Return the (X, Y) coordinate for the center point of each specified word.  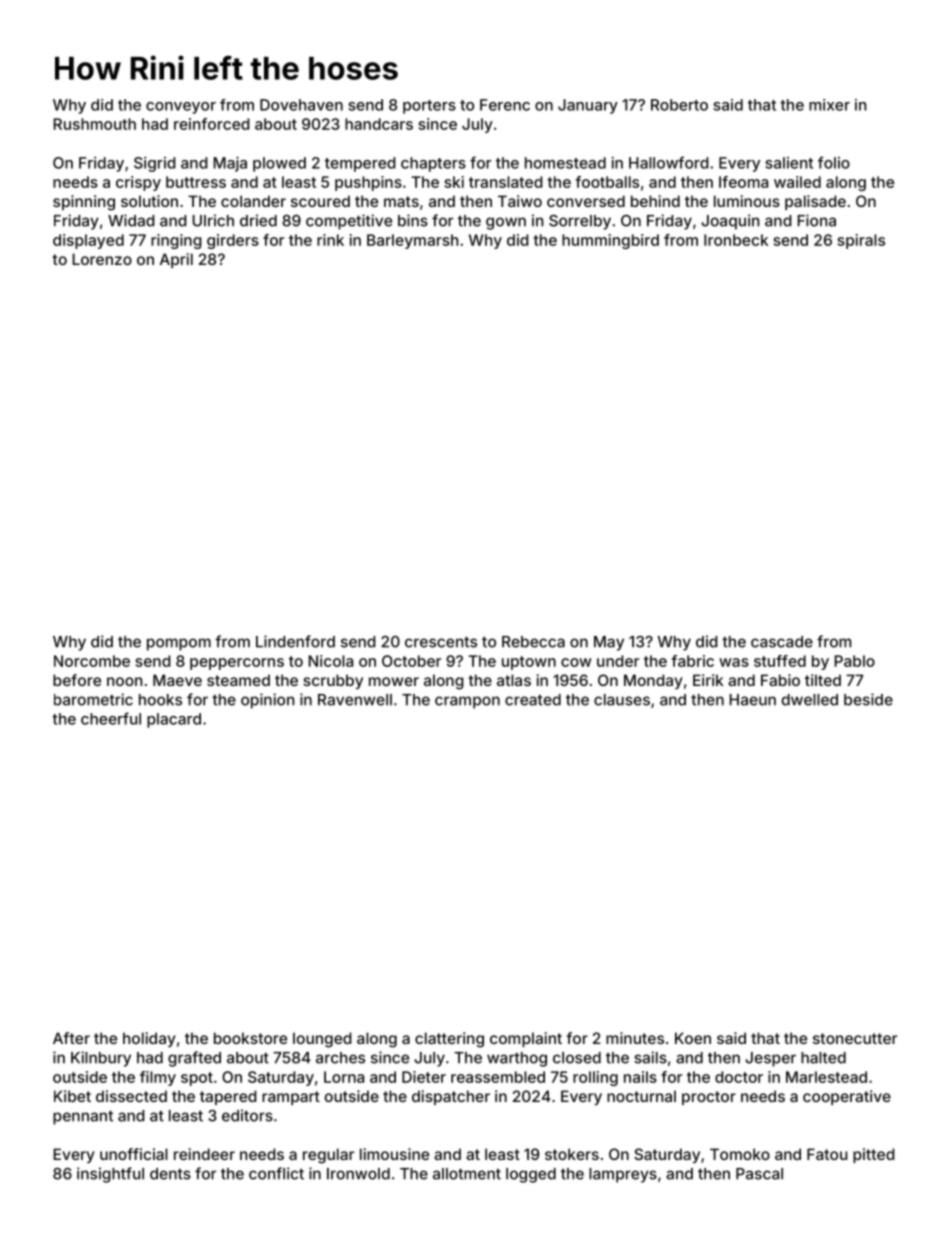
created (533, 700)
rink (330, 240)
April (176, 260)
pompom (179, 644)
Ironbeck (736, 240)
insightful (110, 1175)
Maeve (177, 680)
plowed (279, 164)
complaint (526, 1039)
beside (868, 699)
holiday (149, 1039)
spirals (861, 241)
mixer (829, 105)
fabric (692, 661)
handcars (379, 124)
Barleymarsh (412, 241)
